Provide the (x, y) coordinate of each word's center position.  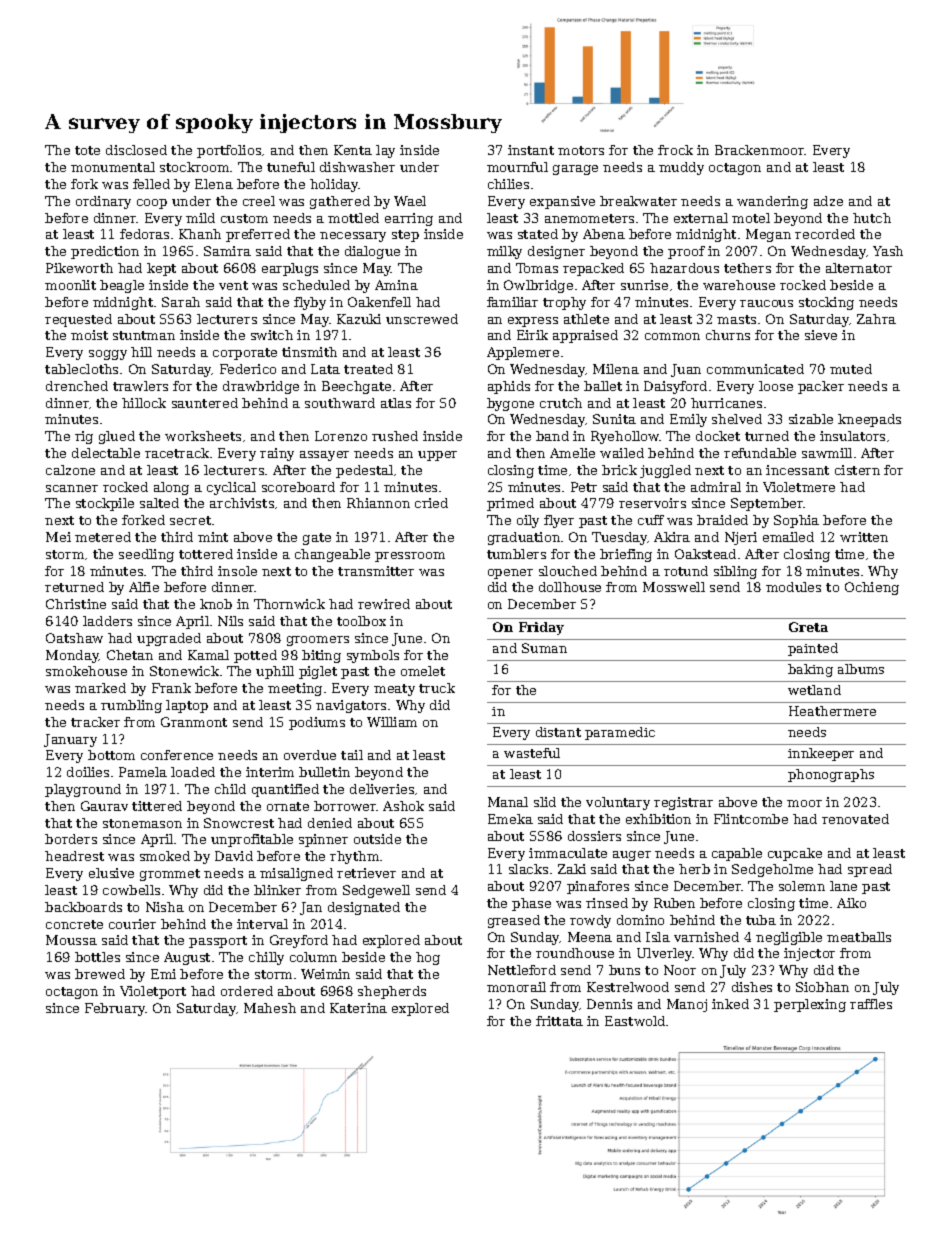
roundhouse (575, 953)
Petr (584, 487)
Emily (688, 420)
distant (558, 732)
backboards (83, 907)
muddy (681, 168)
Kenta (353, 150)
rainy (277, 454)
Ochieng (872, 588)
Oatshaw (74, 638)
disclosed (136, 150)
